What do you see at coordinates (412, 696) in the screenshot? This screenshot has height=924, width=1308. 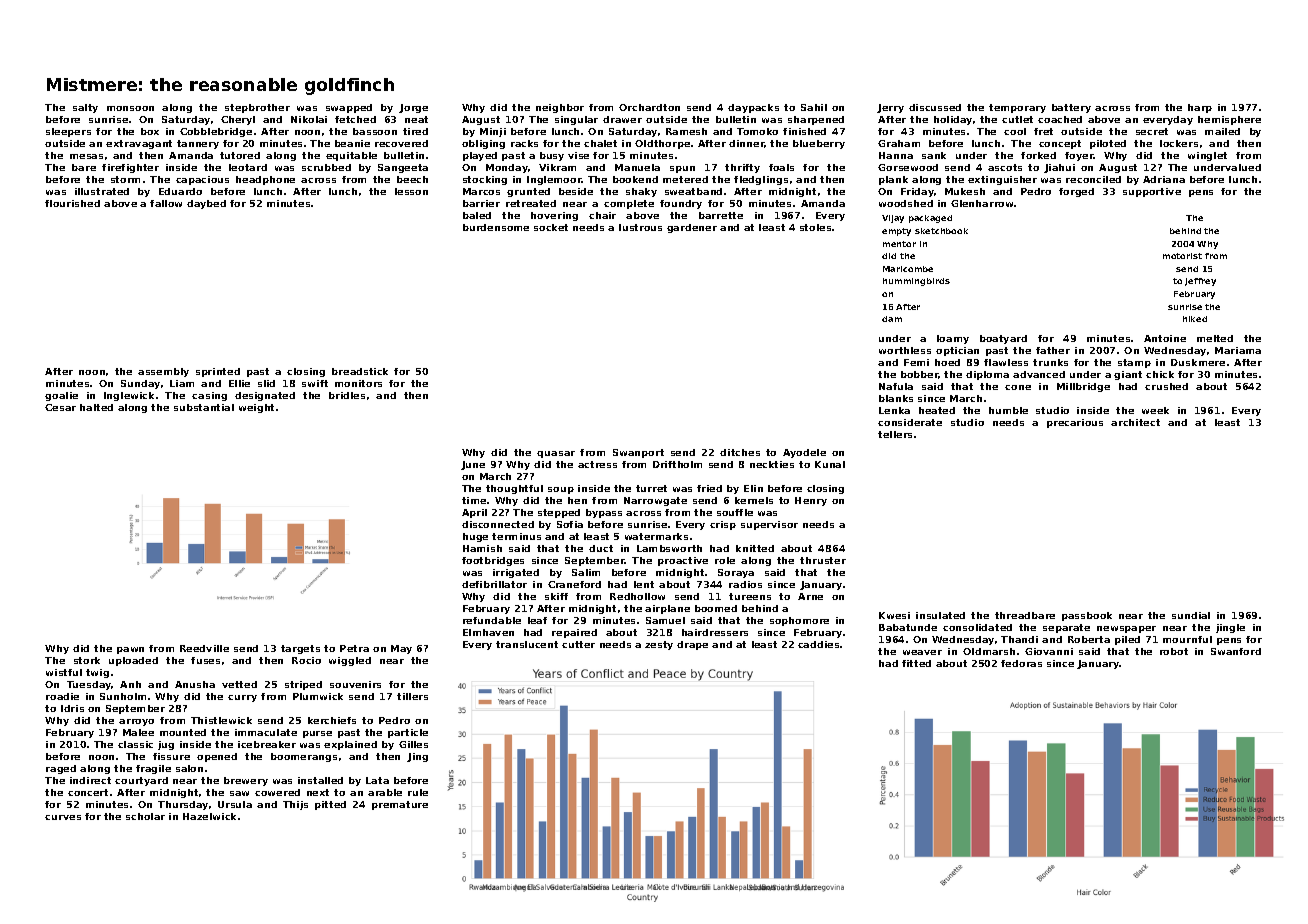 I see `tillers` at bounding box center [412, 696].
